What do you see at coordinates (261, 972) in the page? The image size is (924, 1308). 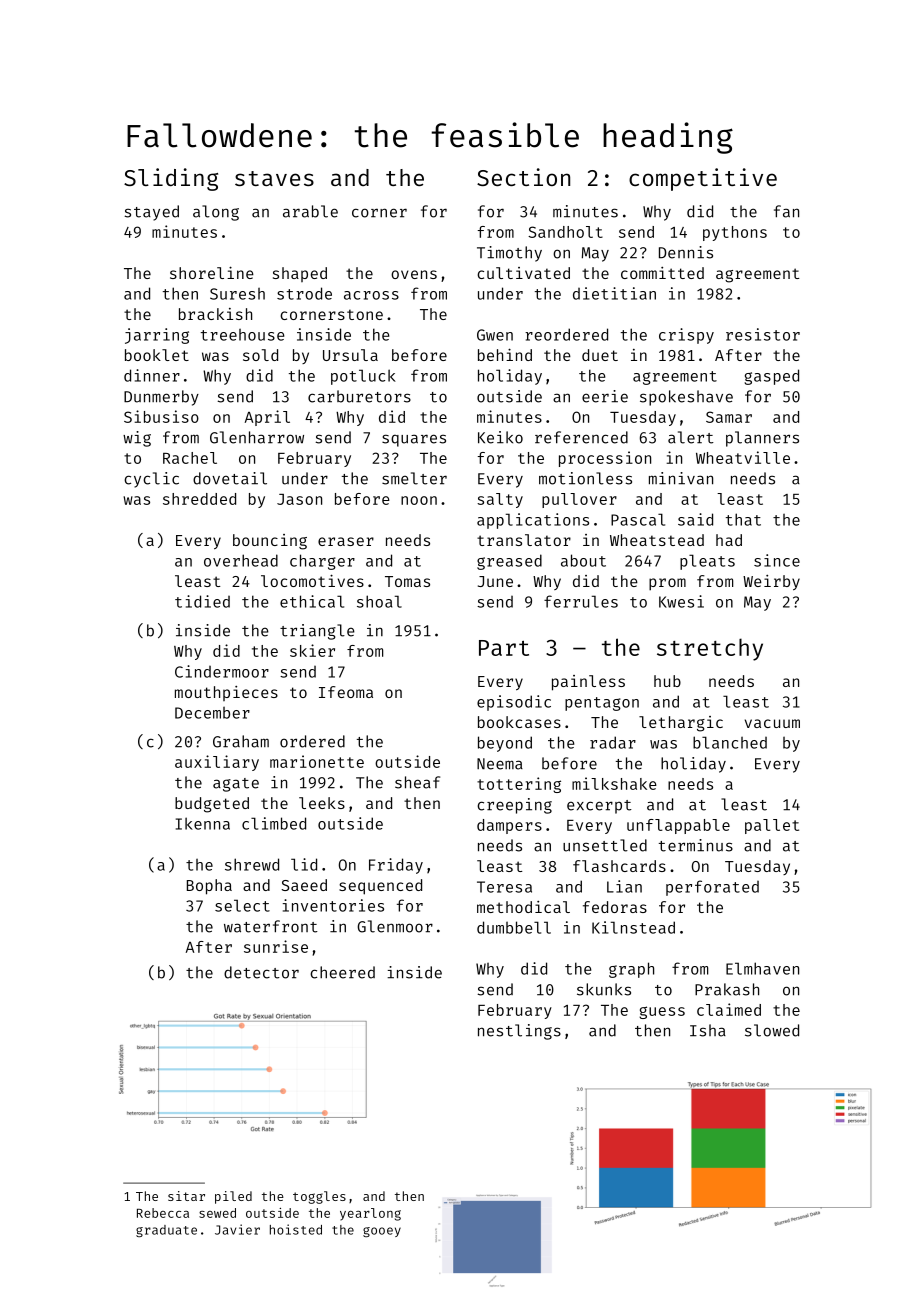 I see `detector` at bounding box center [261, 972].
